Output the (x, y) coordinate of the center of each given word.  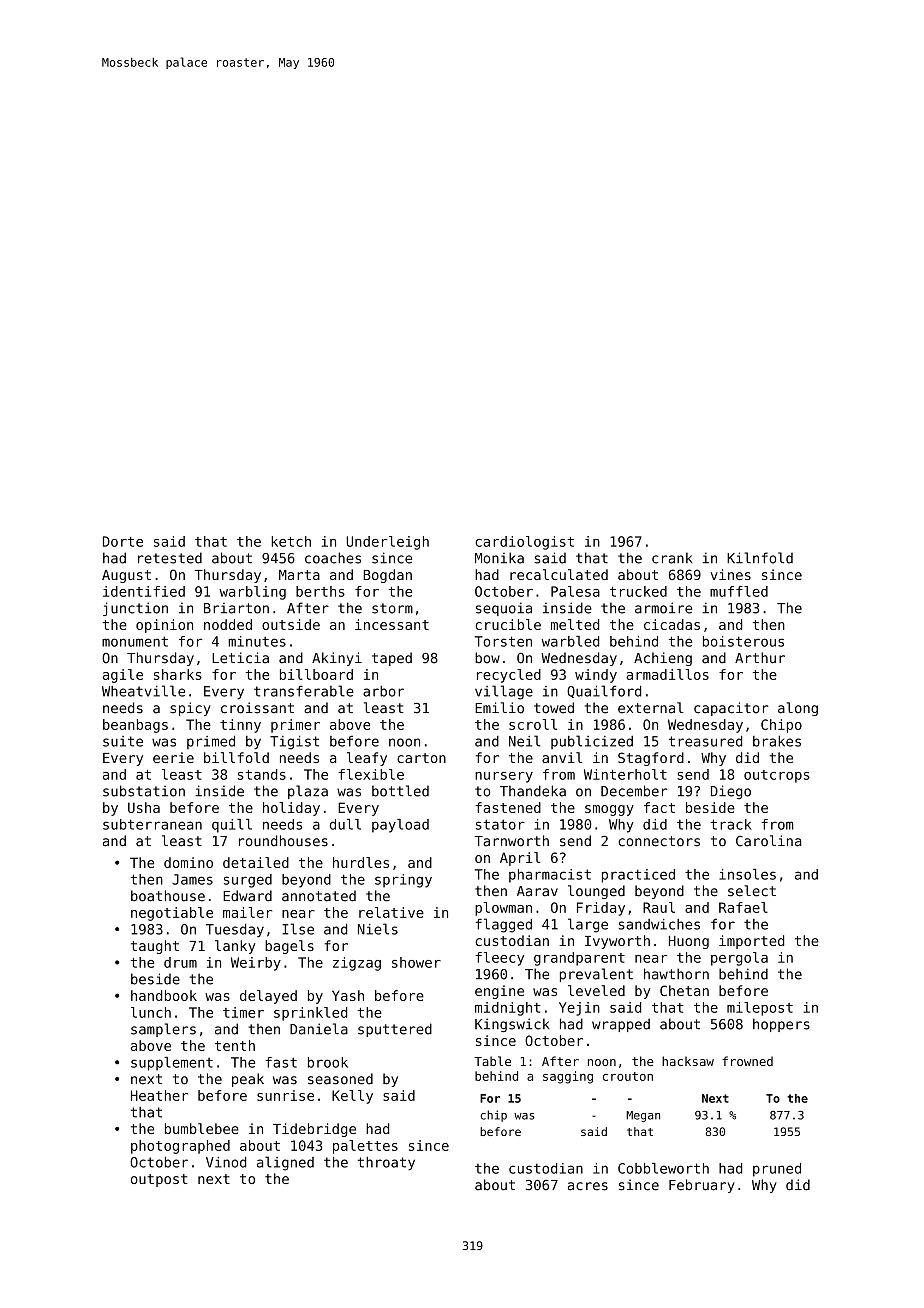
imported (751, 942)
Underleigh (387, 543)
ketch (291, 541)
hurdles (361, 862)
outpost (159, 1180)
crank (672, 558)
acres (588, 1186)
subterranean (152, 824)
